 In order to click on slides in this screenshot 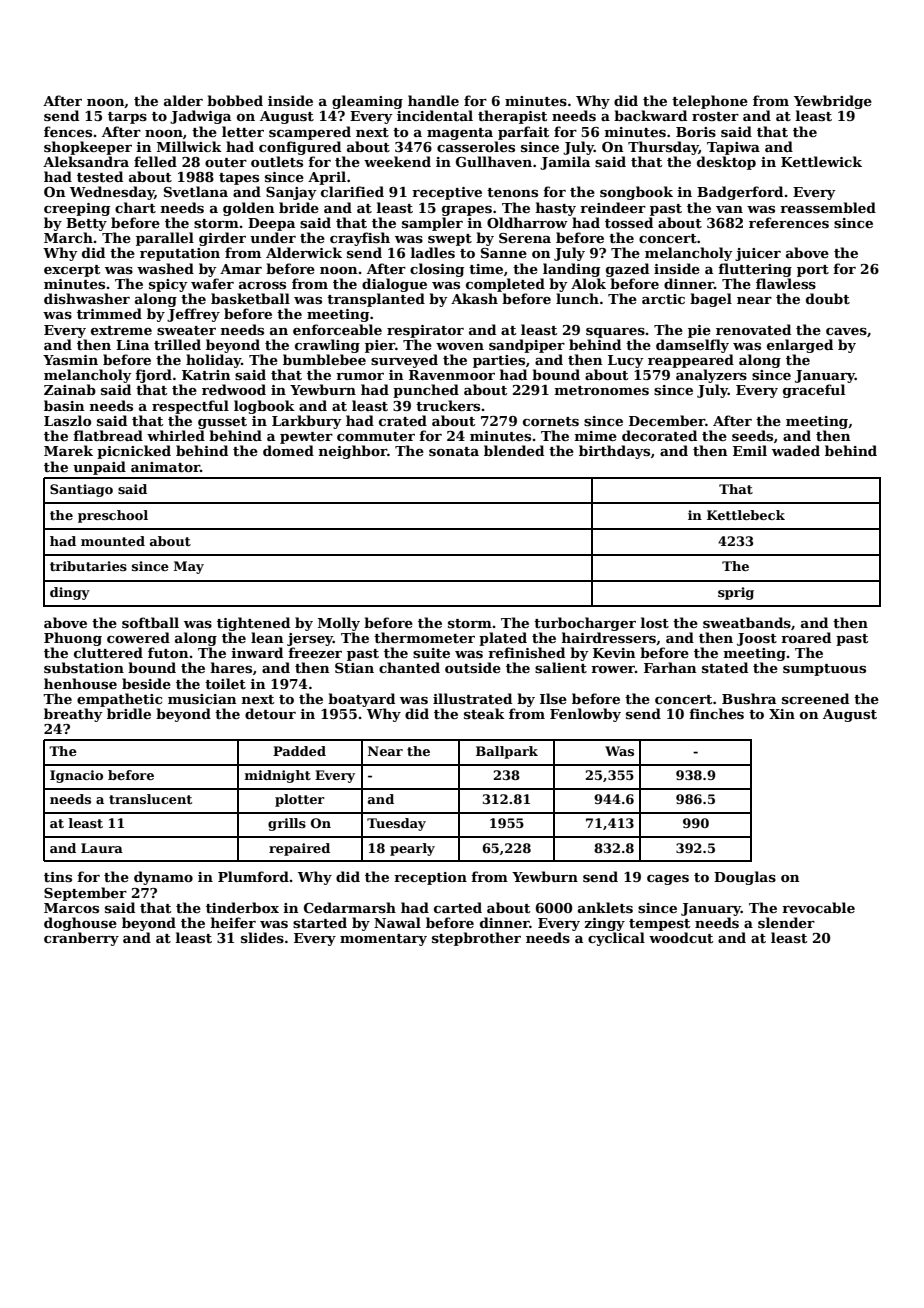, I will do `click(262, 937)`.
